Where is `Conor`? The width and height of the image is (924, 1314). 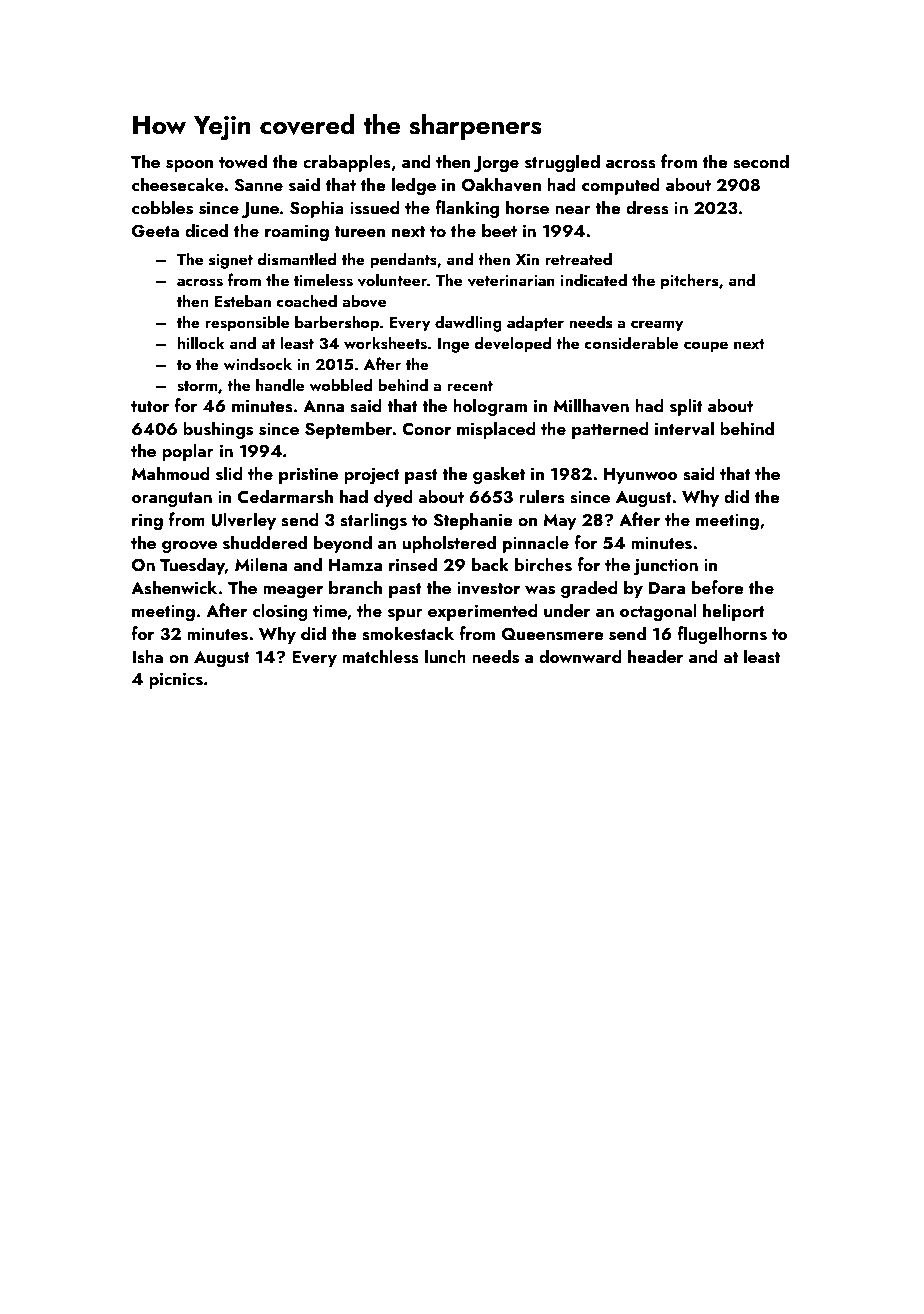
Conor is located at coordinates (426, 429).
